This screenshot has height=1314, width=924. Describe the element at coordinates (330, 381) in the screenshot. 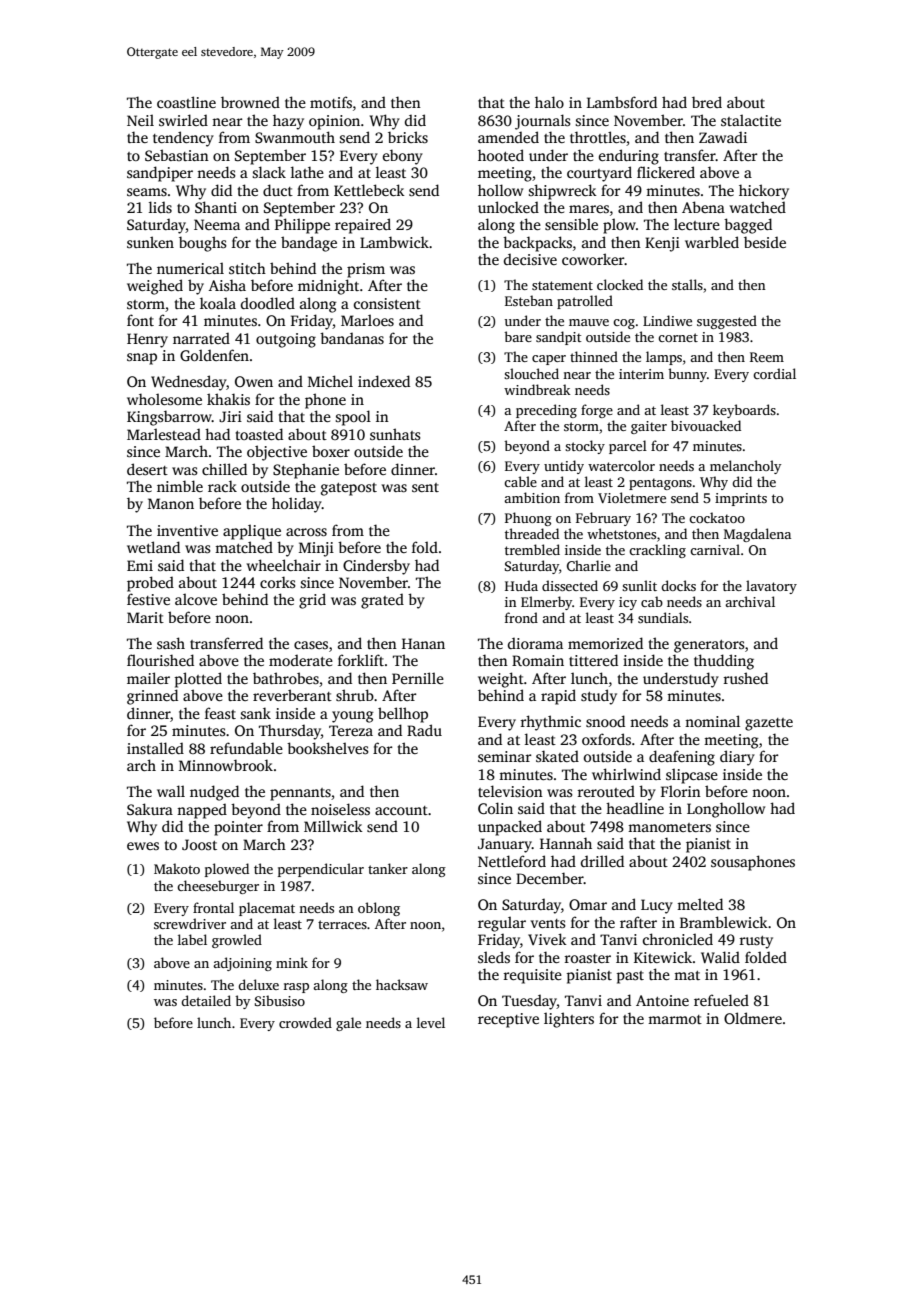

I see `Michel` at that location.
